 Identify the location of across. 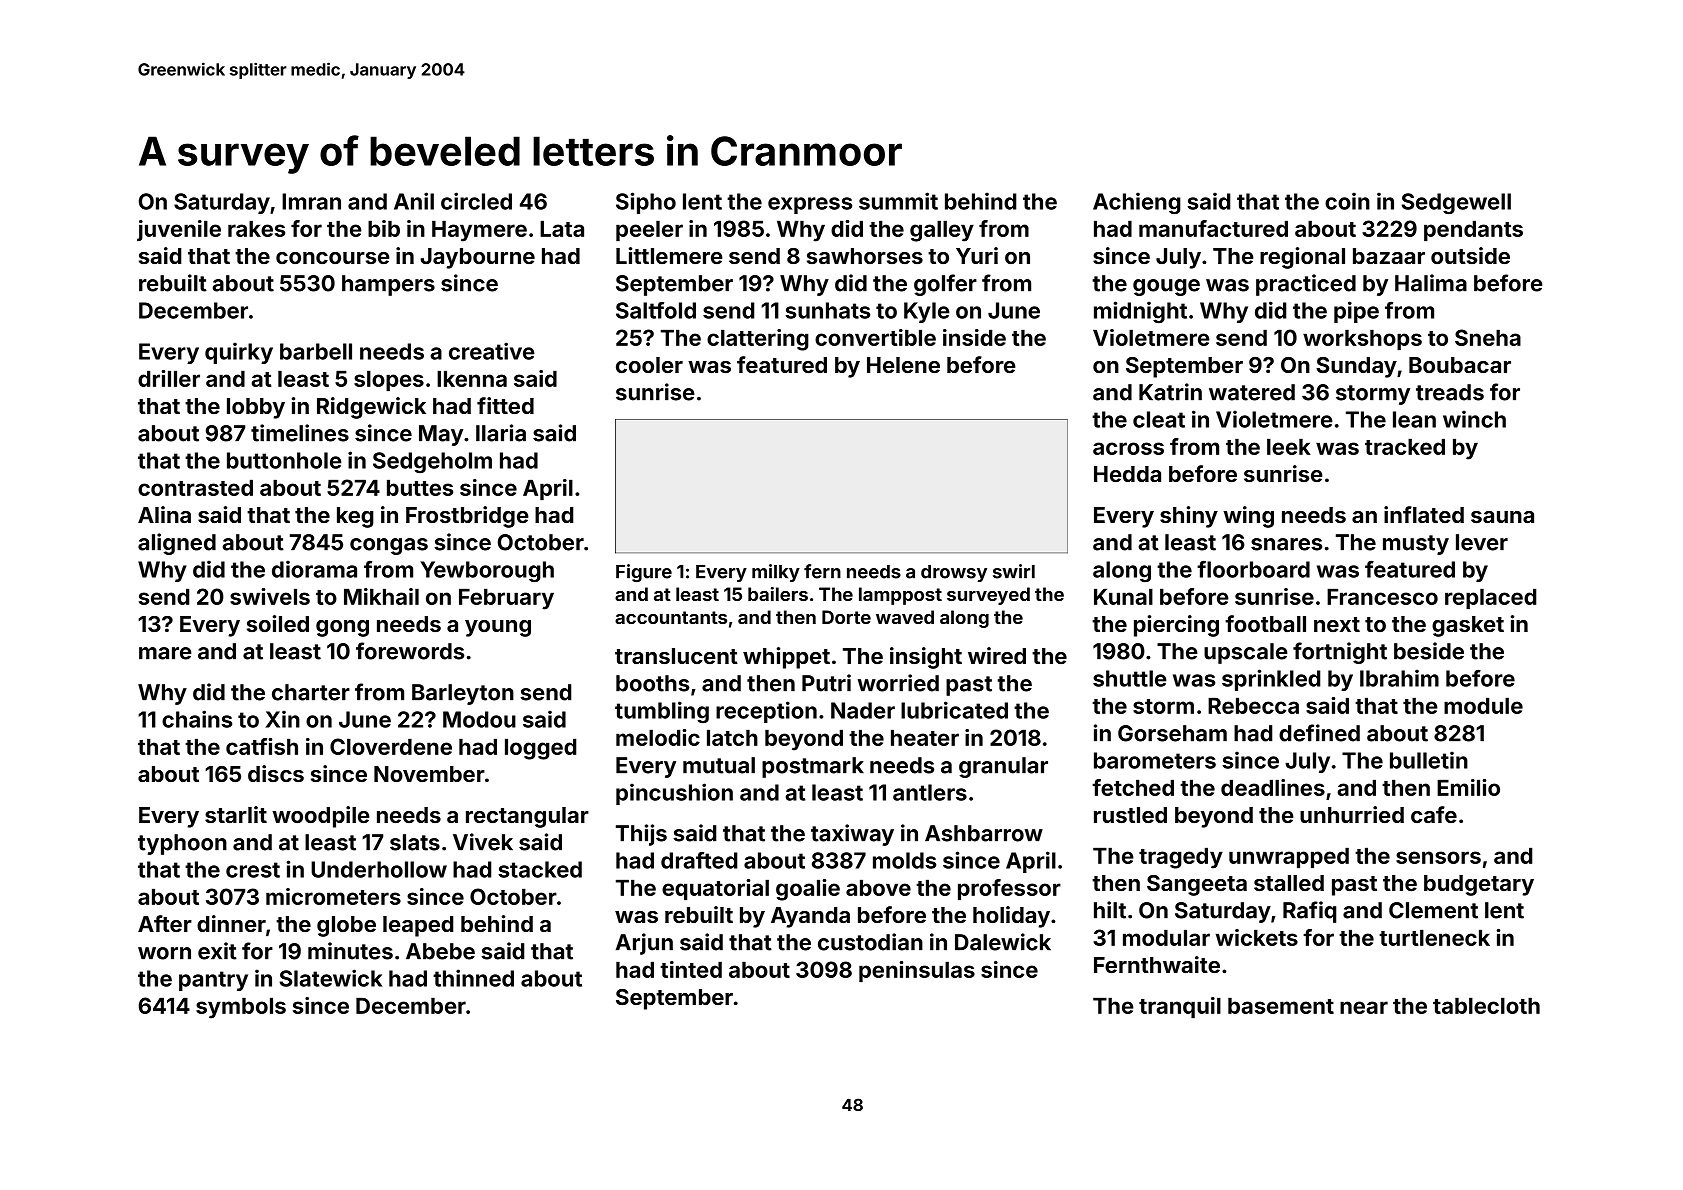
(1128, 448).
